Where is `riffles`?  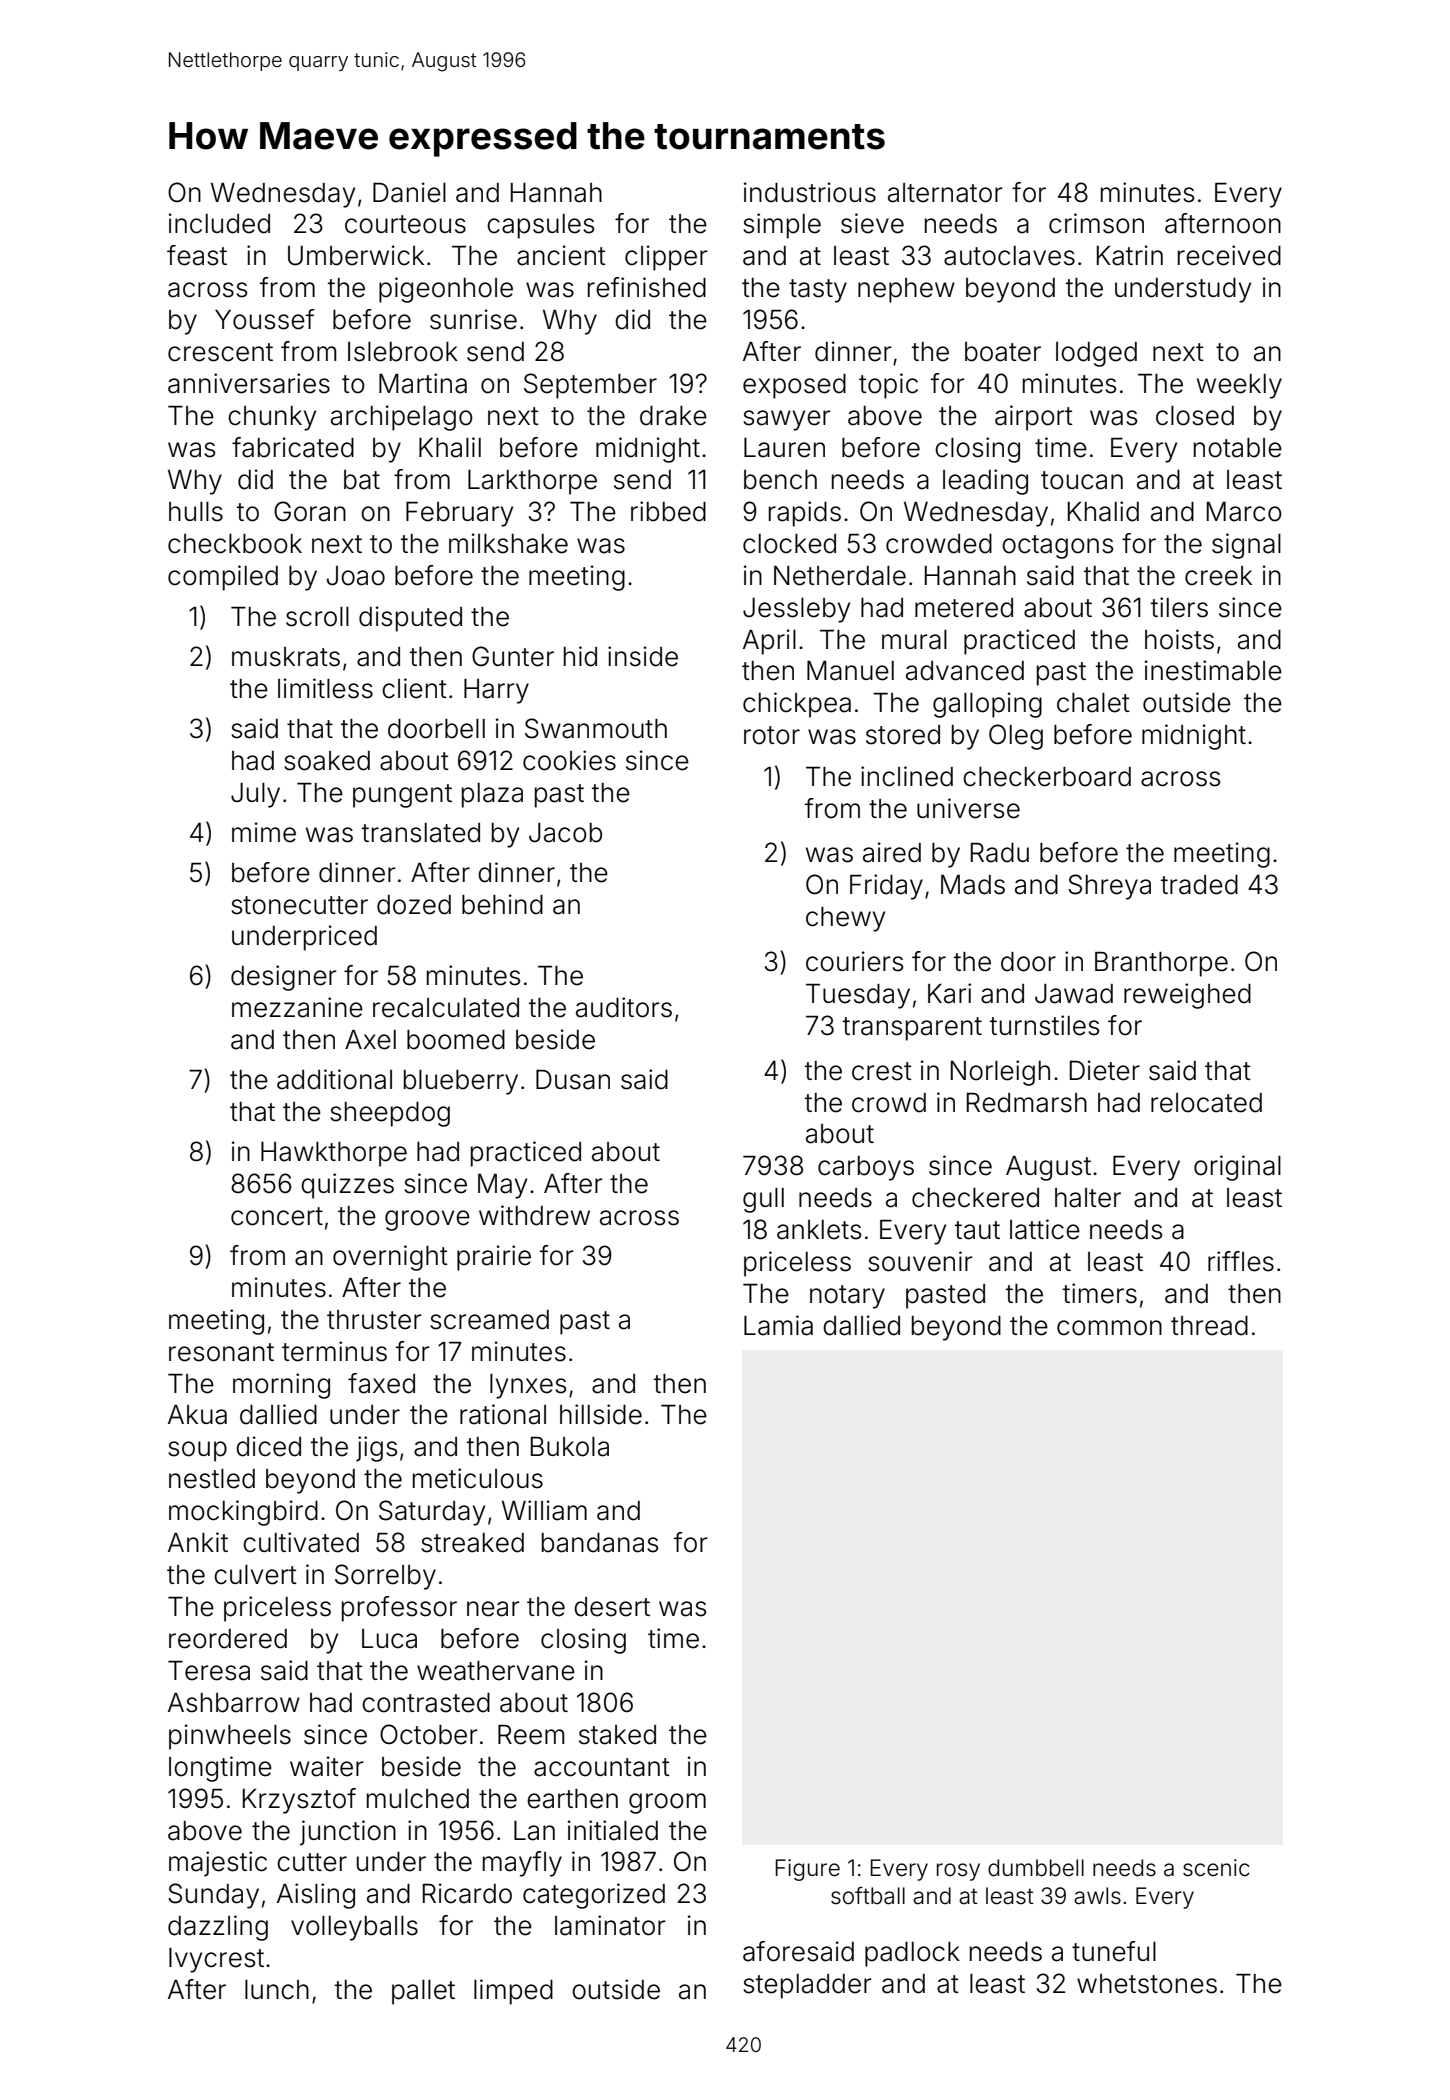 riffles is located at coordinates (1241, 1261).
